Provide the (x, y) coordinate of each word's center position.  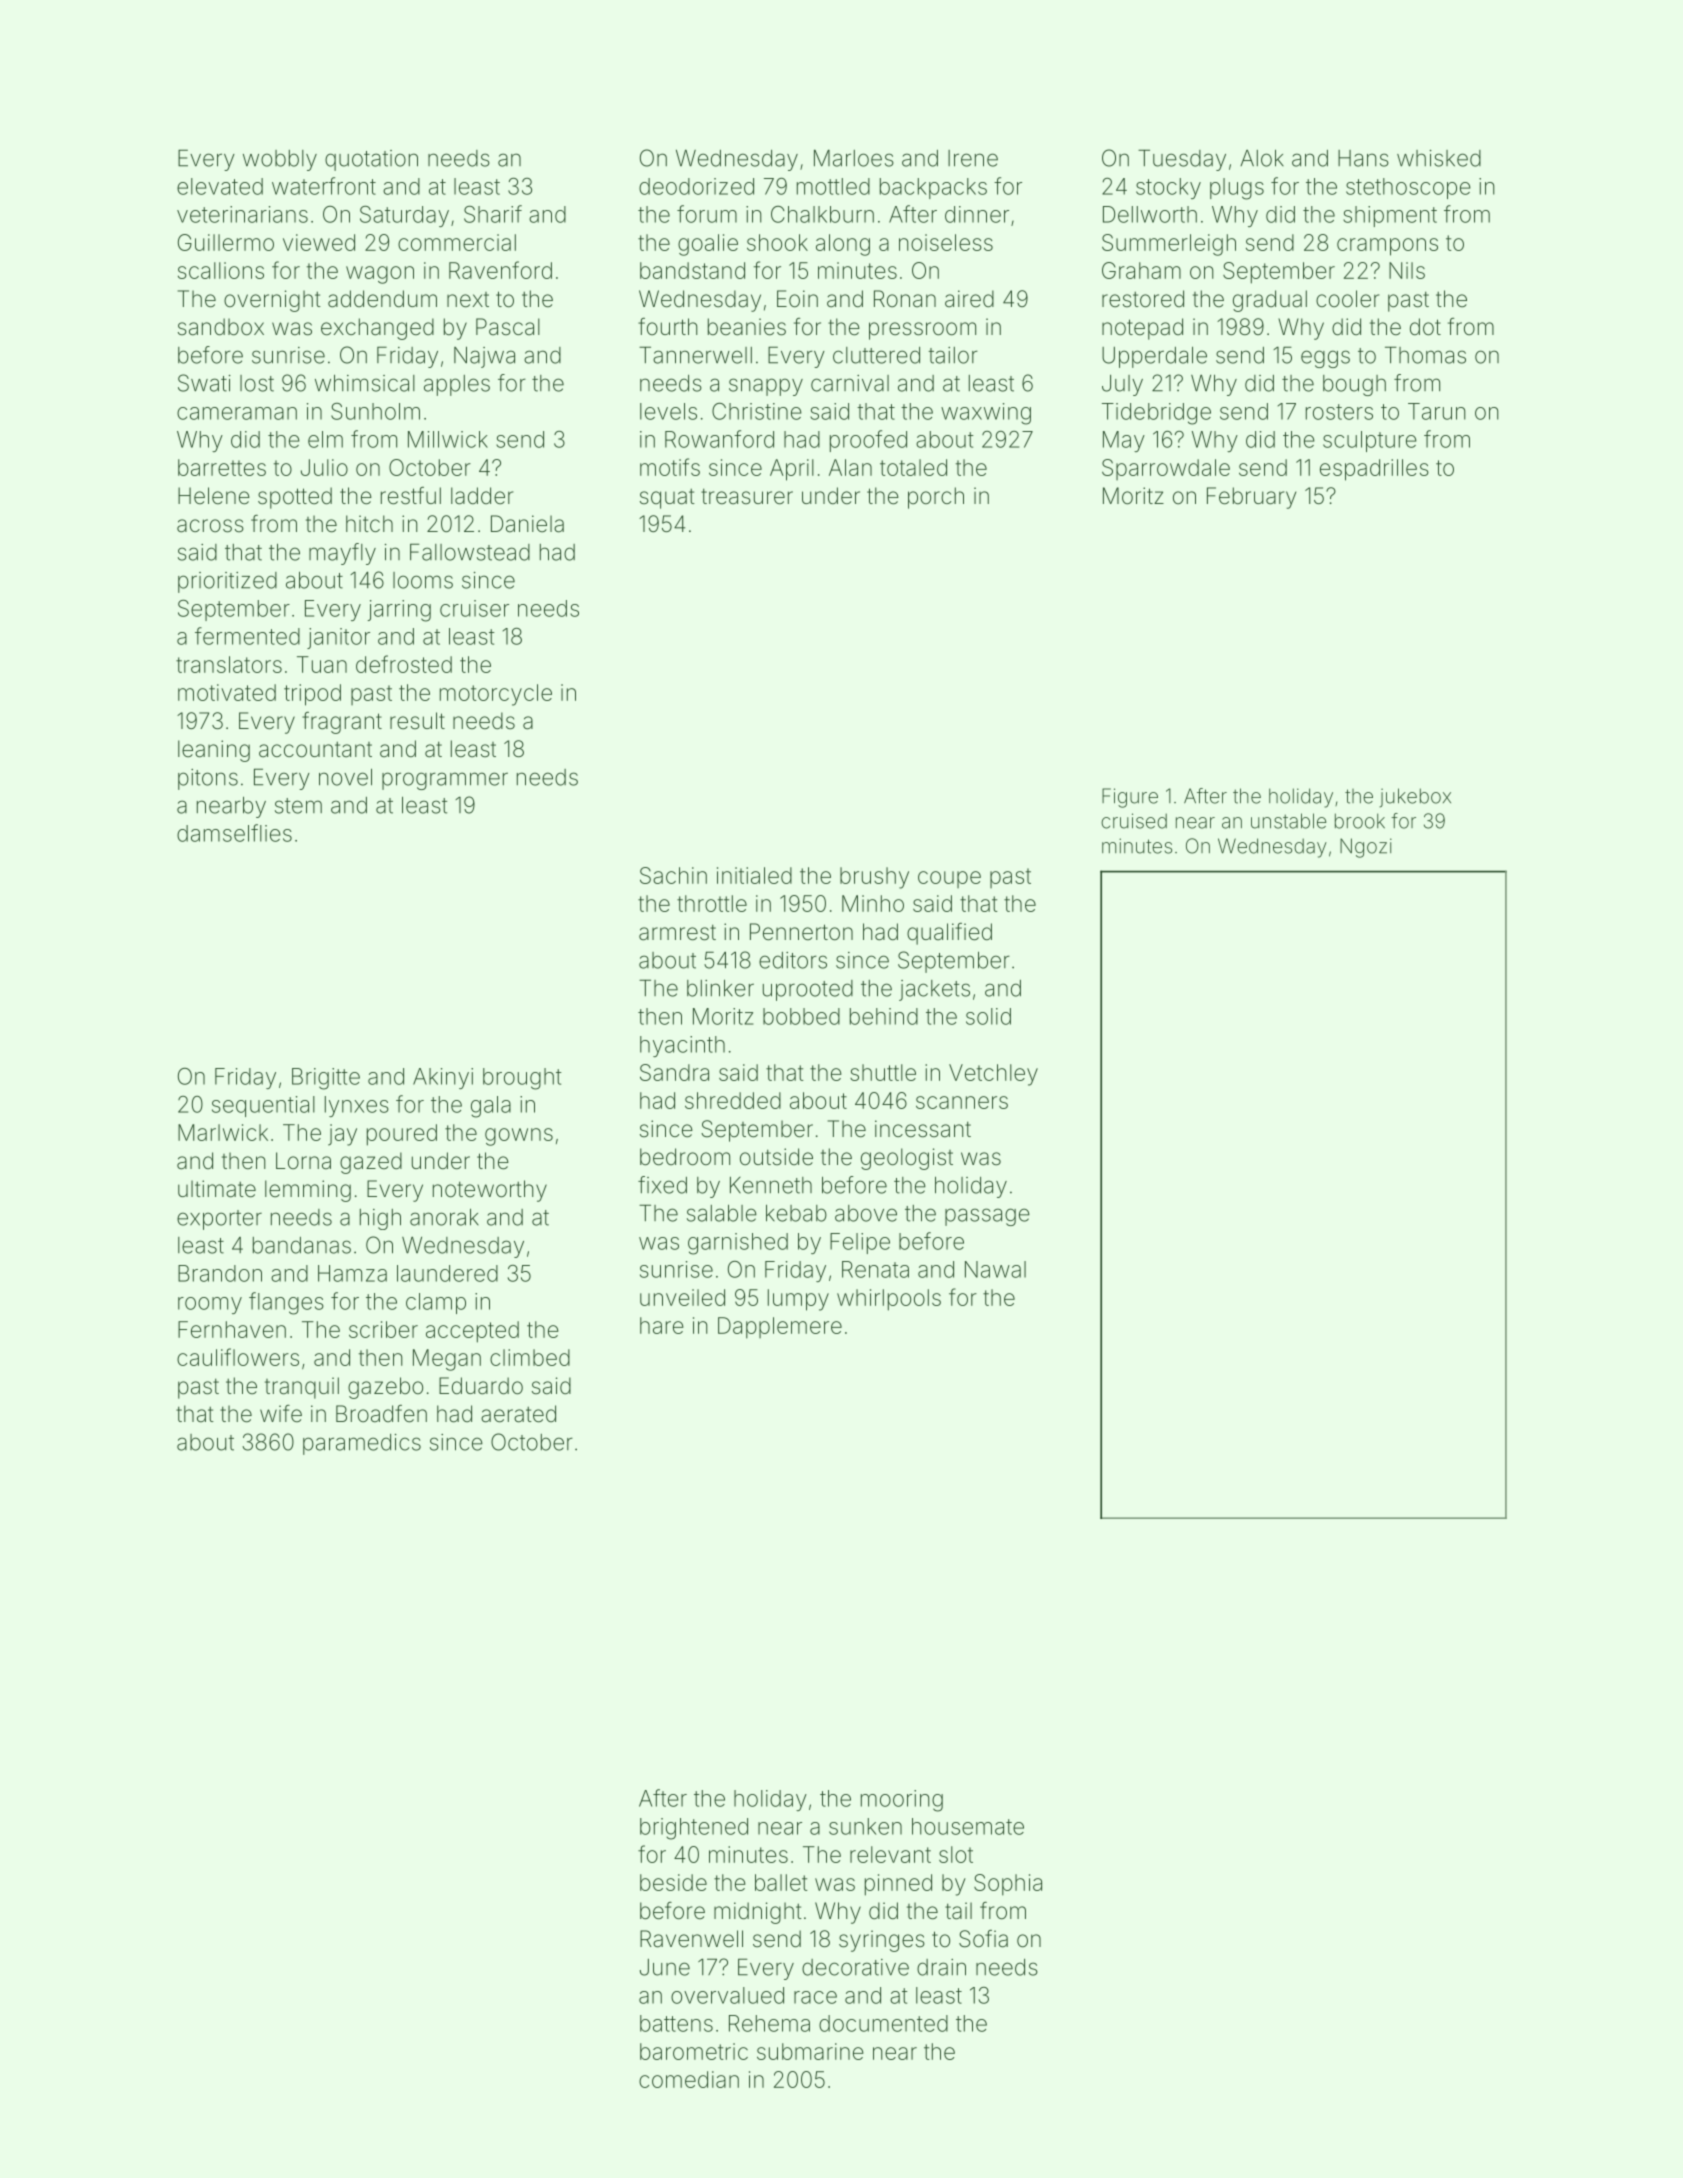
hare (662, 1325)
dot (1425, 327)
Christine (757, 411)
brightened (694, 1829)
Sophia (1008, 1885)
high (380, 1219)
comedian (689, 2079)
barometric (694, 2051)
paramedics (362, 1444)
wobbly (280, 160)
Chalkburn (822, 214)
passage (987, 1217)
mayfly (342, 554)
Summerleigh (1169, 245)
